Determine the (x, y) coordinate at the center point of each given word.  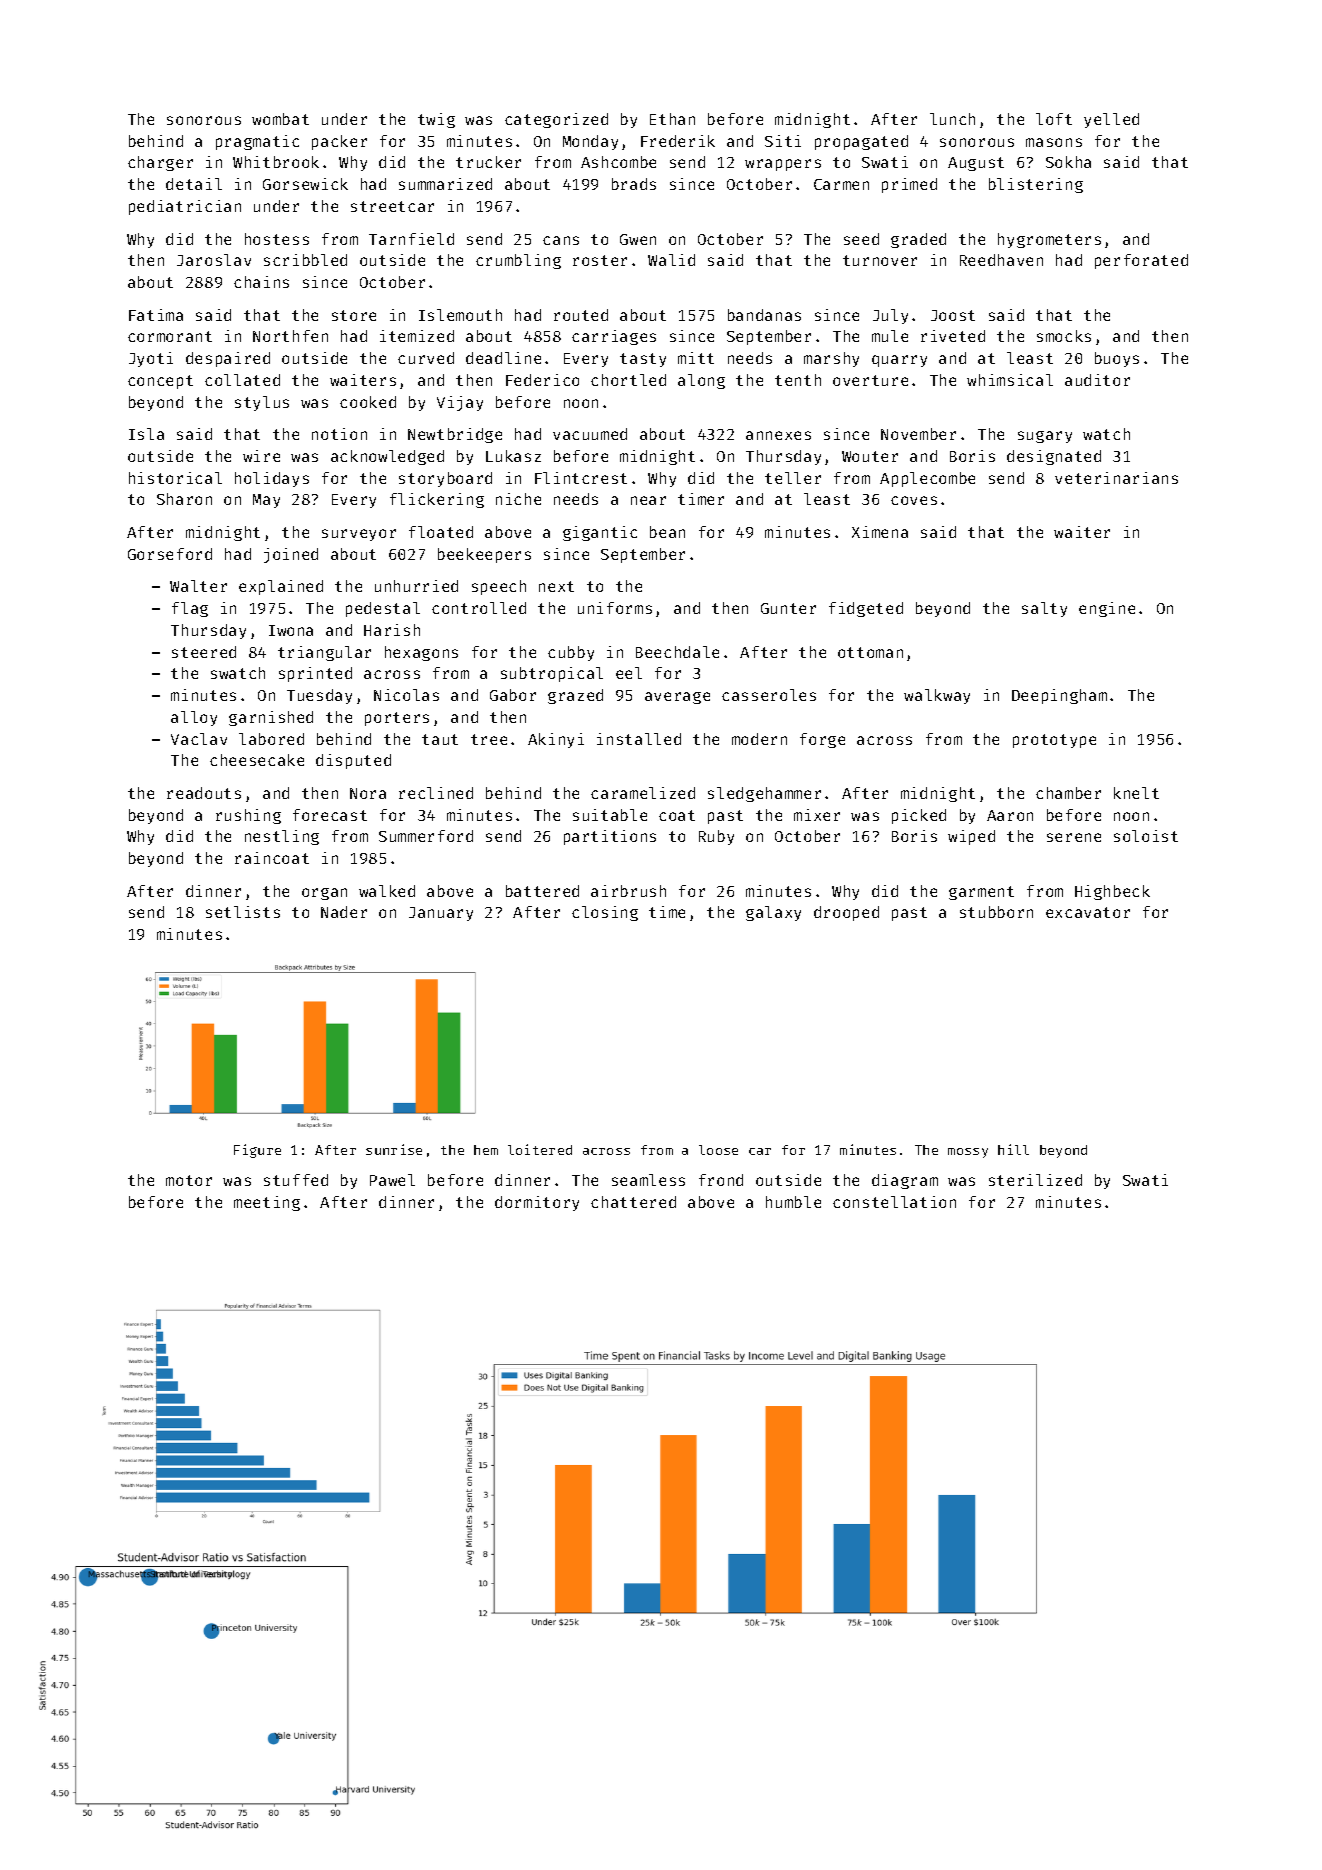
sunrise (394, 1149)
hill (1013, 1149)
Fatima (156, 315)
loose (718, 1150)
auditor (1097, 380)
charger (160, 163)
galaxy (773, 913)
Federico (542, 380)
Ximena (880, 532)
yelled (1111, 120)
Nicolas (406, 695)
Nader (344, 912)
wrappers (783, 165)
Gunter (788, 608)
